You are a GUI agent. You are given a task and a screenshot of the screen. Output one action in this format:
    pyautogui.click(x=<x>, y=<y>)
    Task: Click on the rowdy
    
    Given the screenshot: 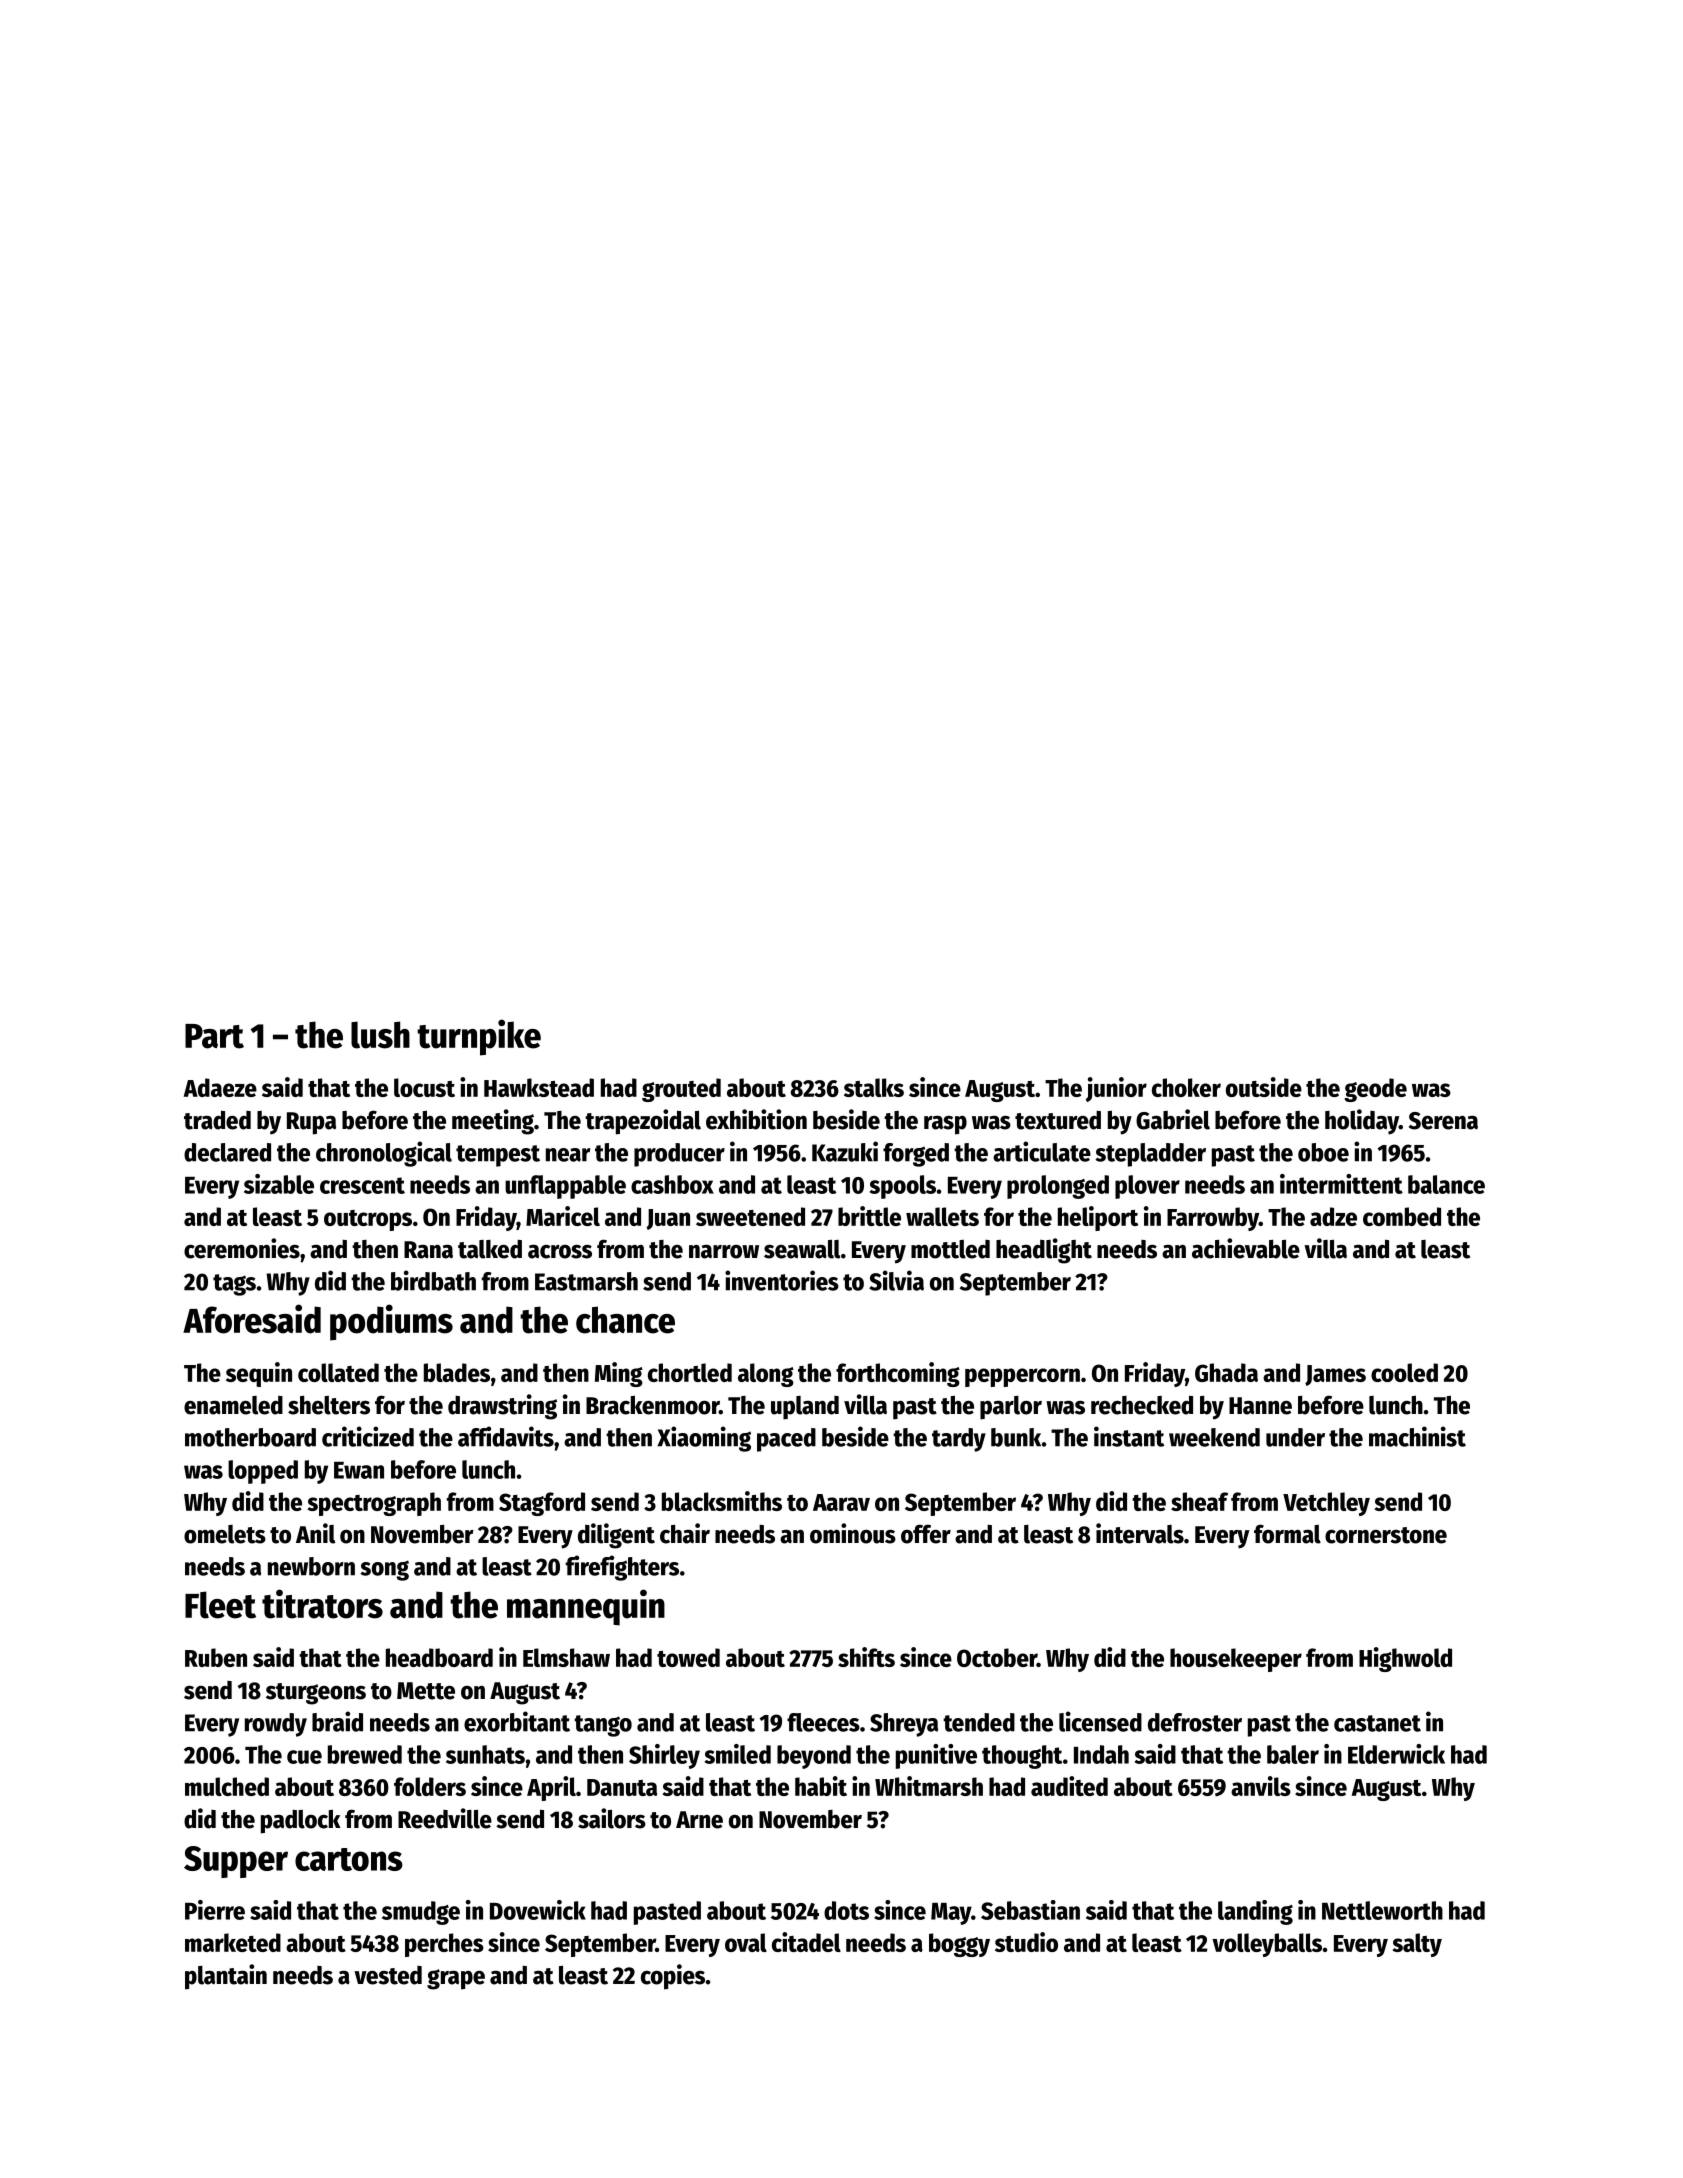 What is the action you would take?
    pyautogui.click(x=276, y=1725)
